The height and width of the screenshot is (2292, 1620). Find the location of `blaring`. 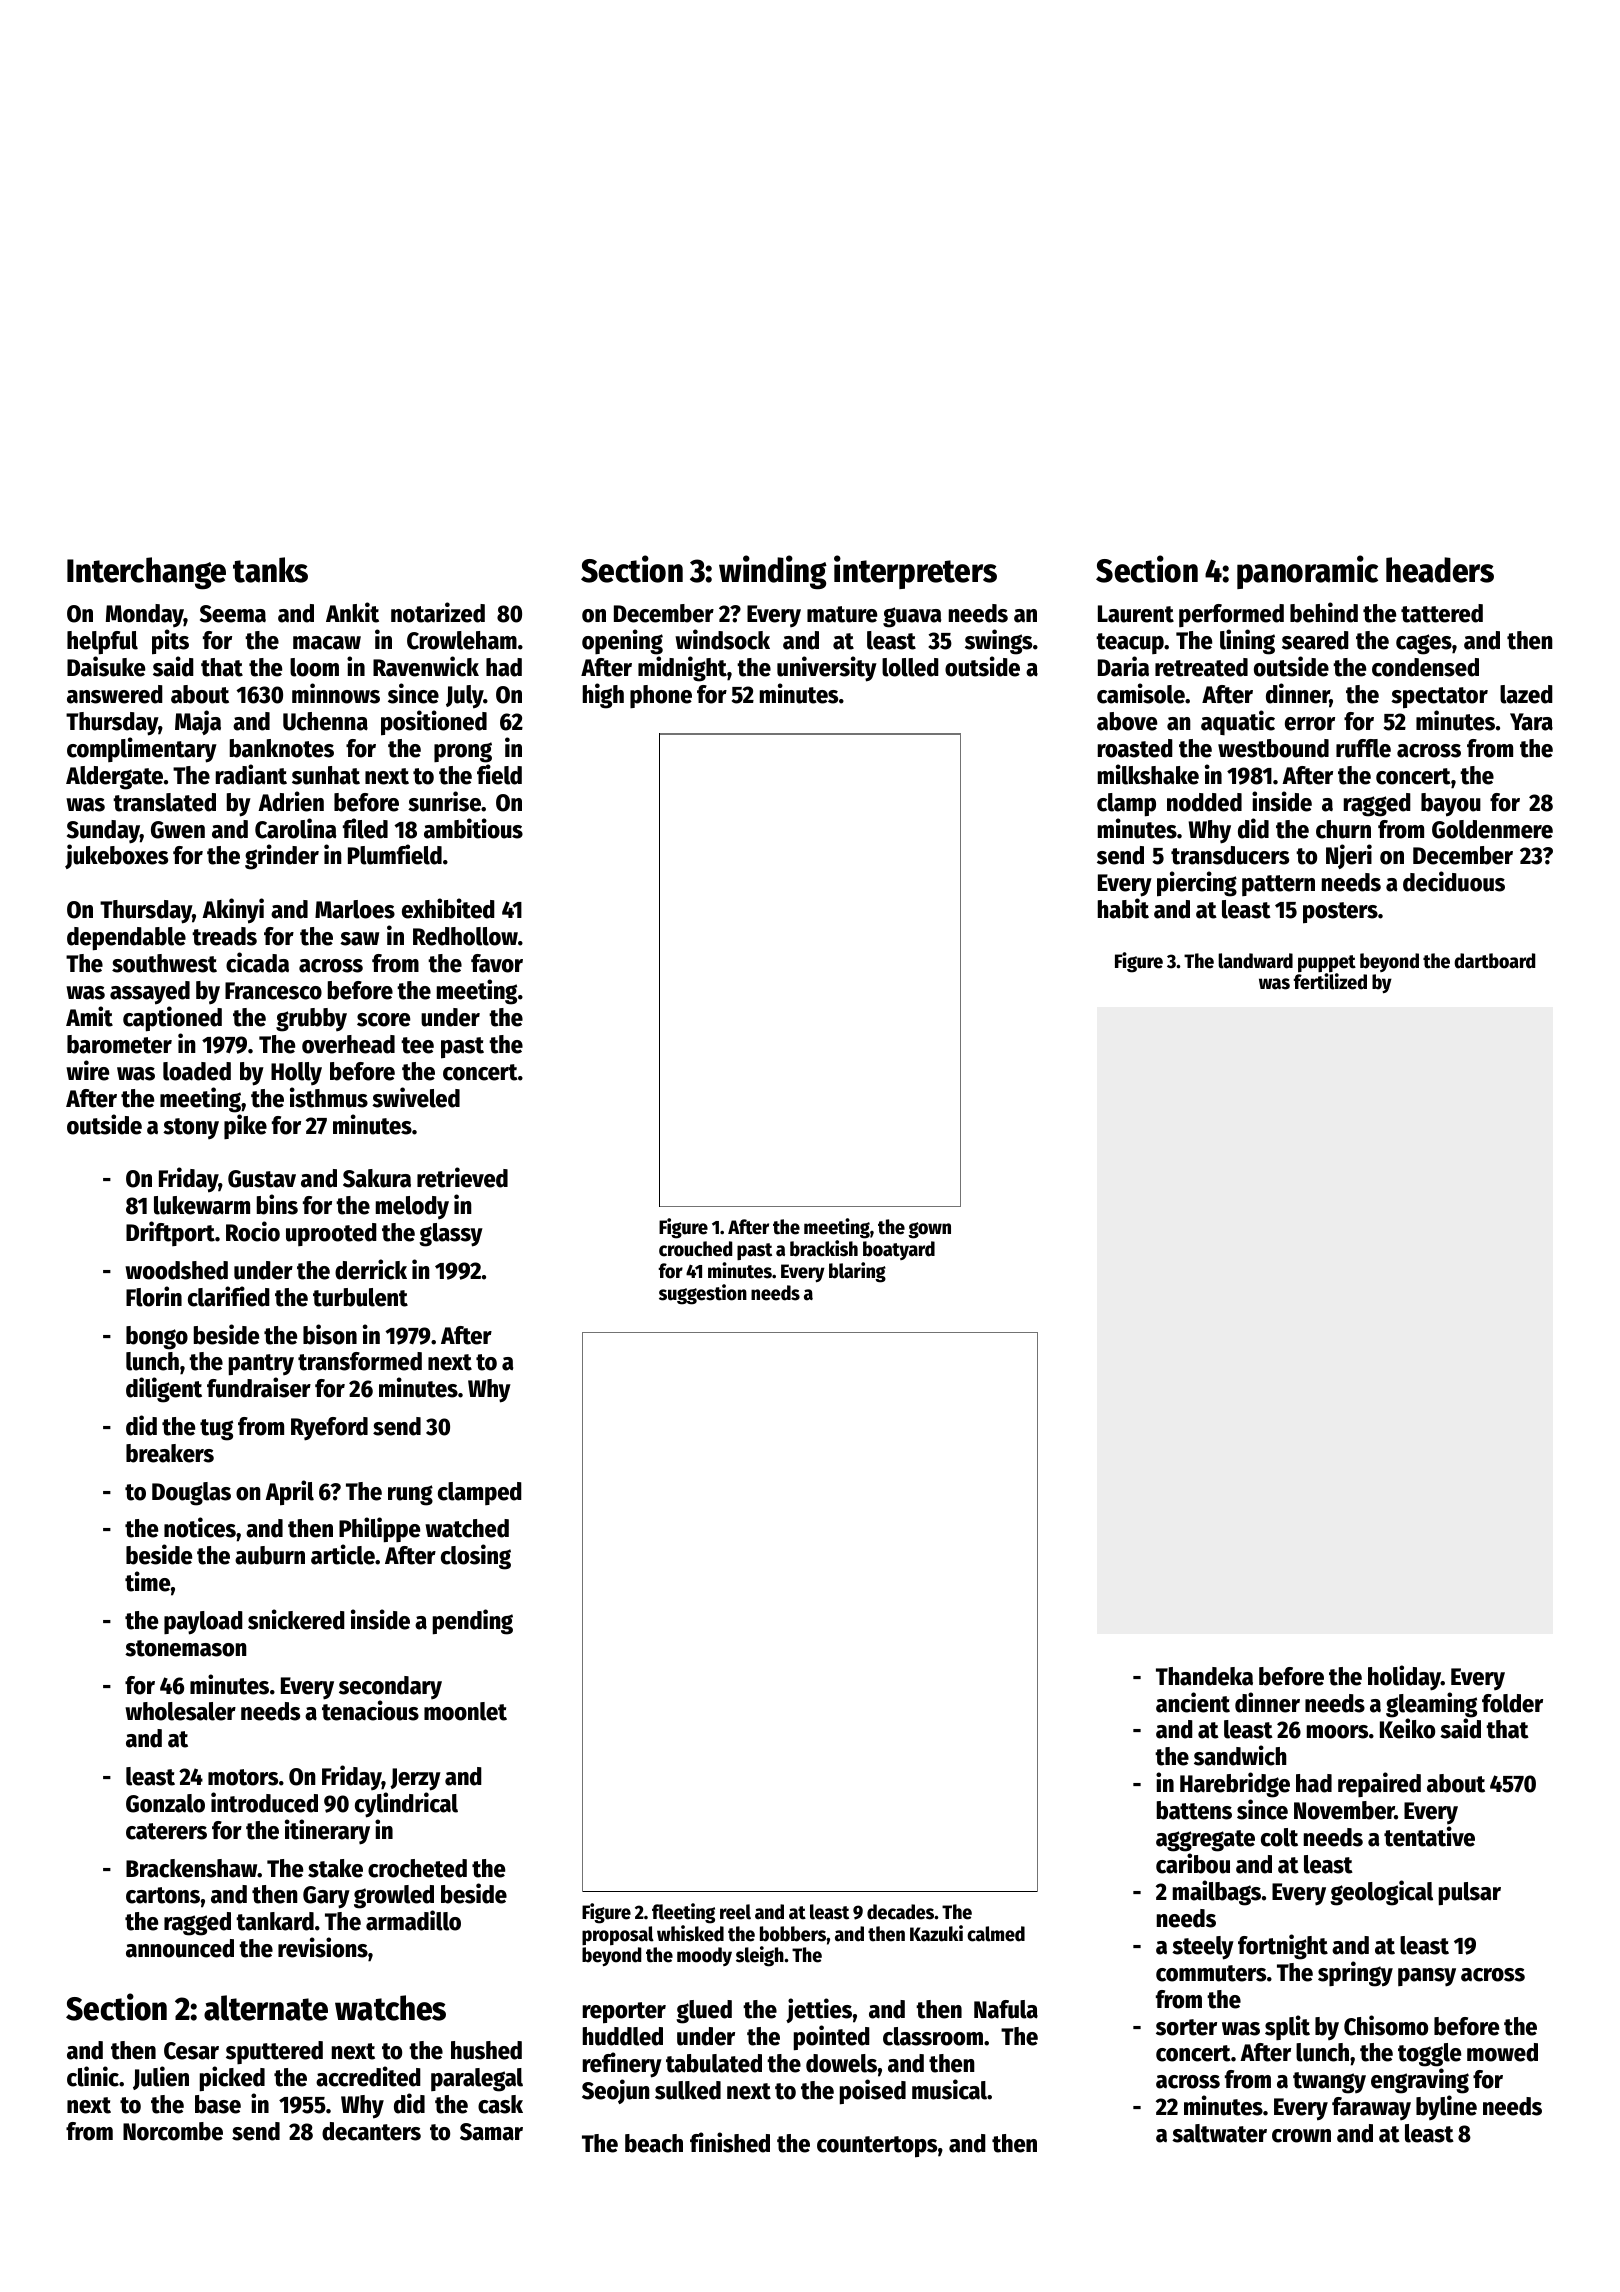

blaring is located at coordinates (857, 1272).
